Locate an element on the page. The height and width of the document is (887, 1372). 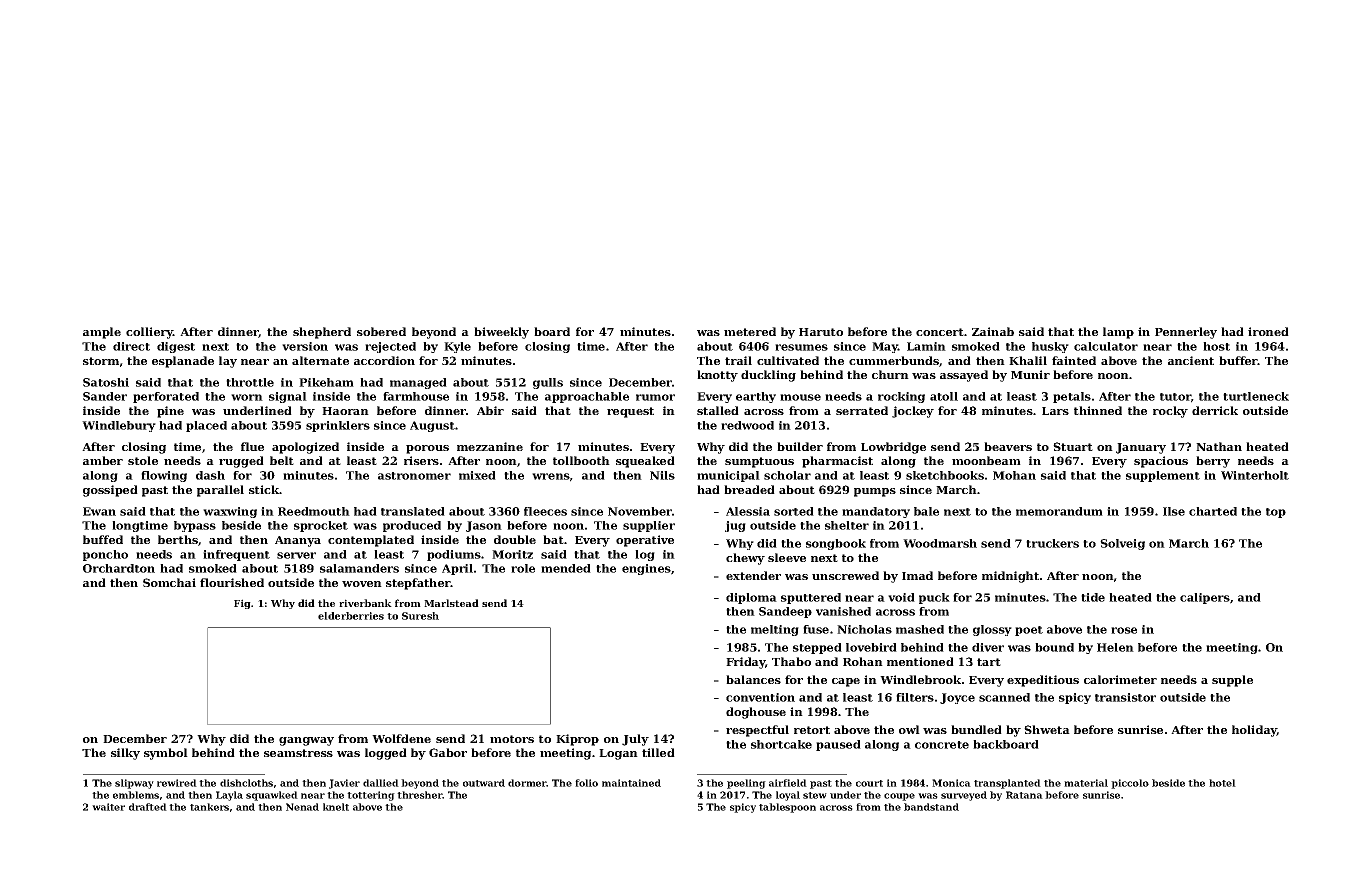
resumes is located at coordinates (801, 347).
